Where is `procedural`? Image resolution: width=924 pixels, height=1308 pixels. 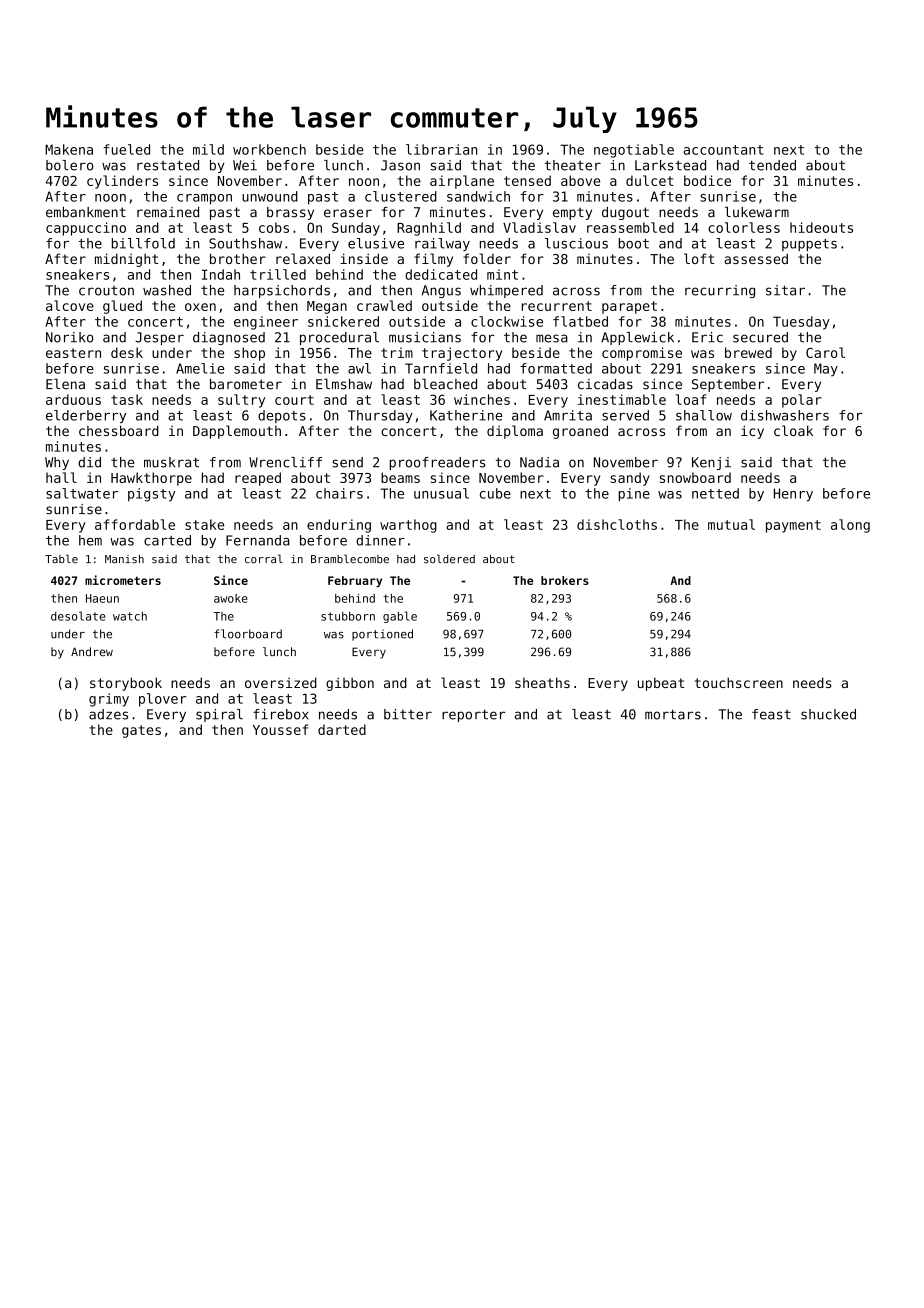
procedural is located at coordinates (339, 338).
